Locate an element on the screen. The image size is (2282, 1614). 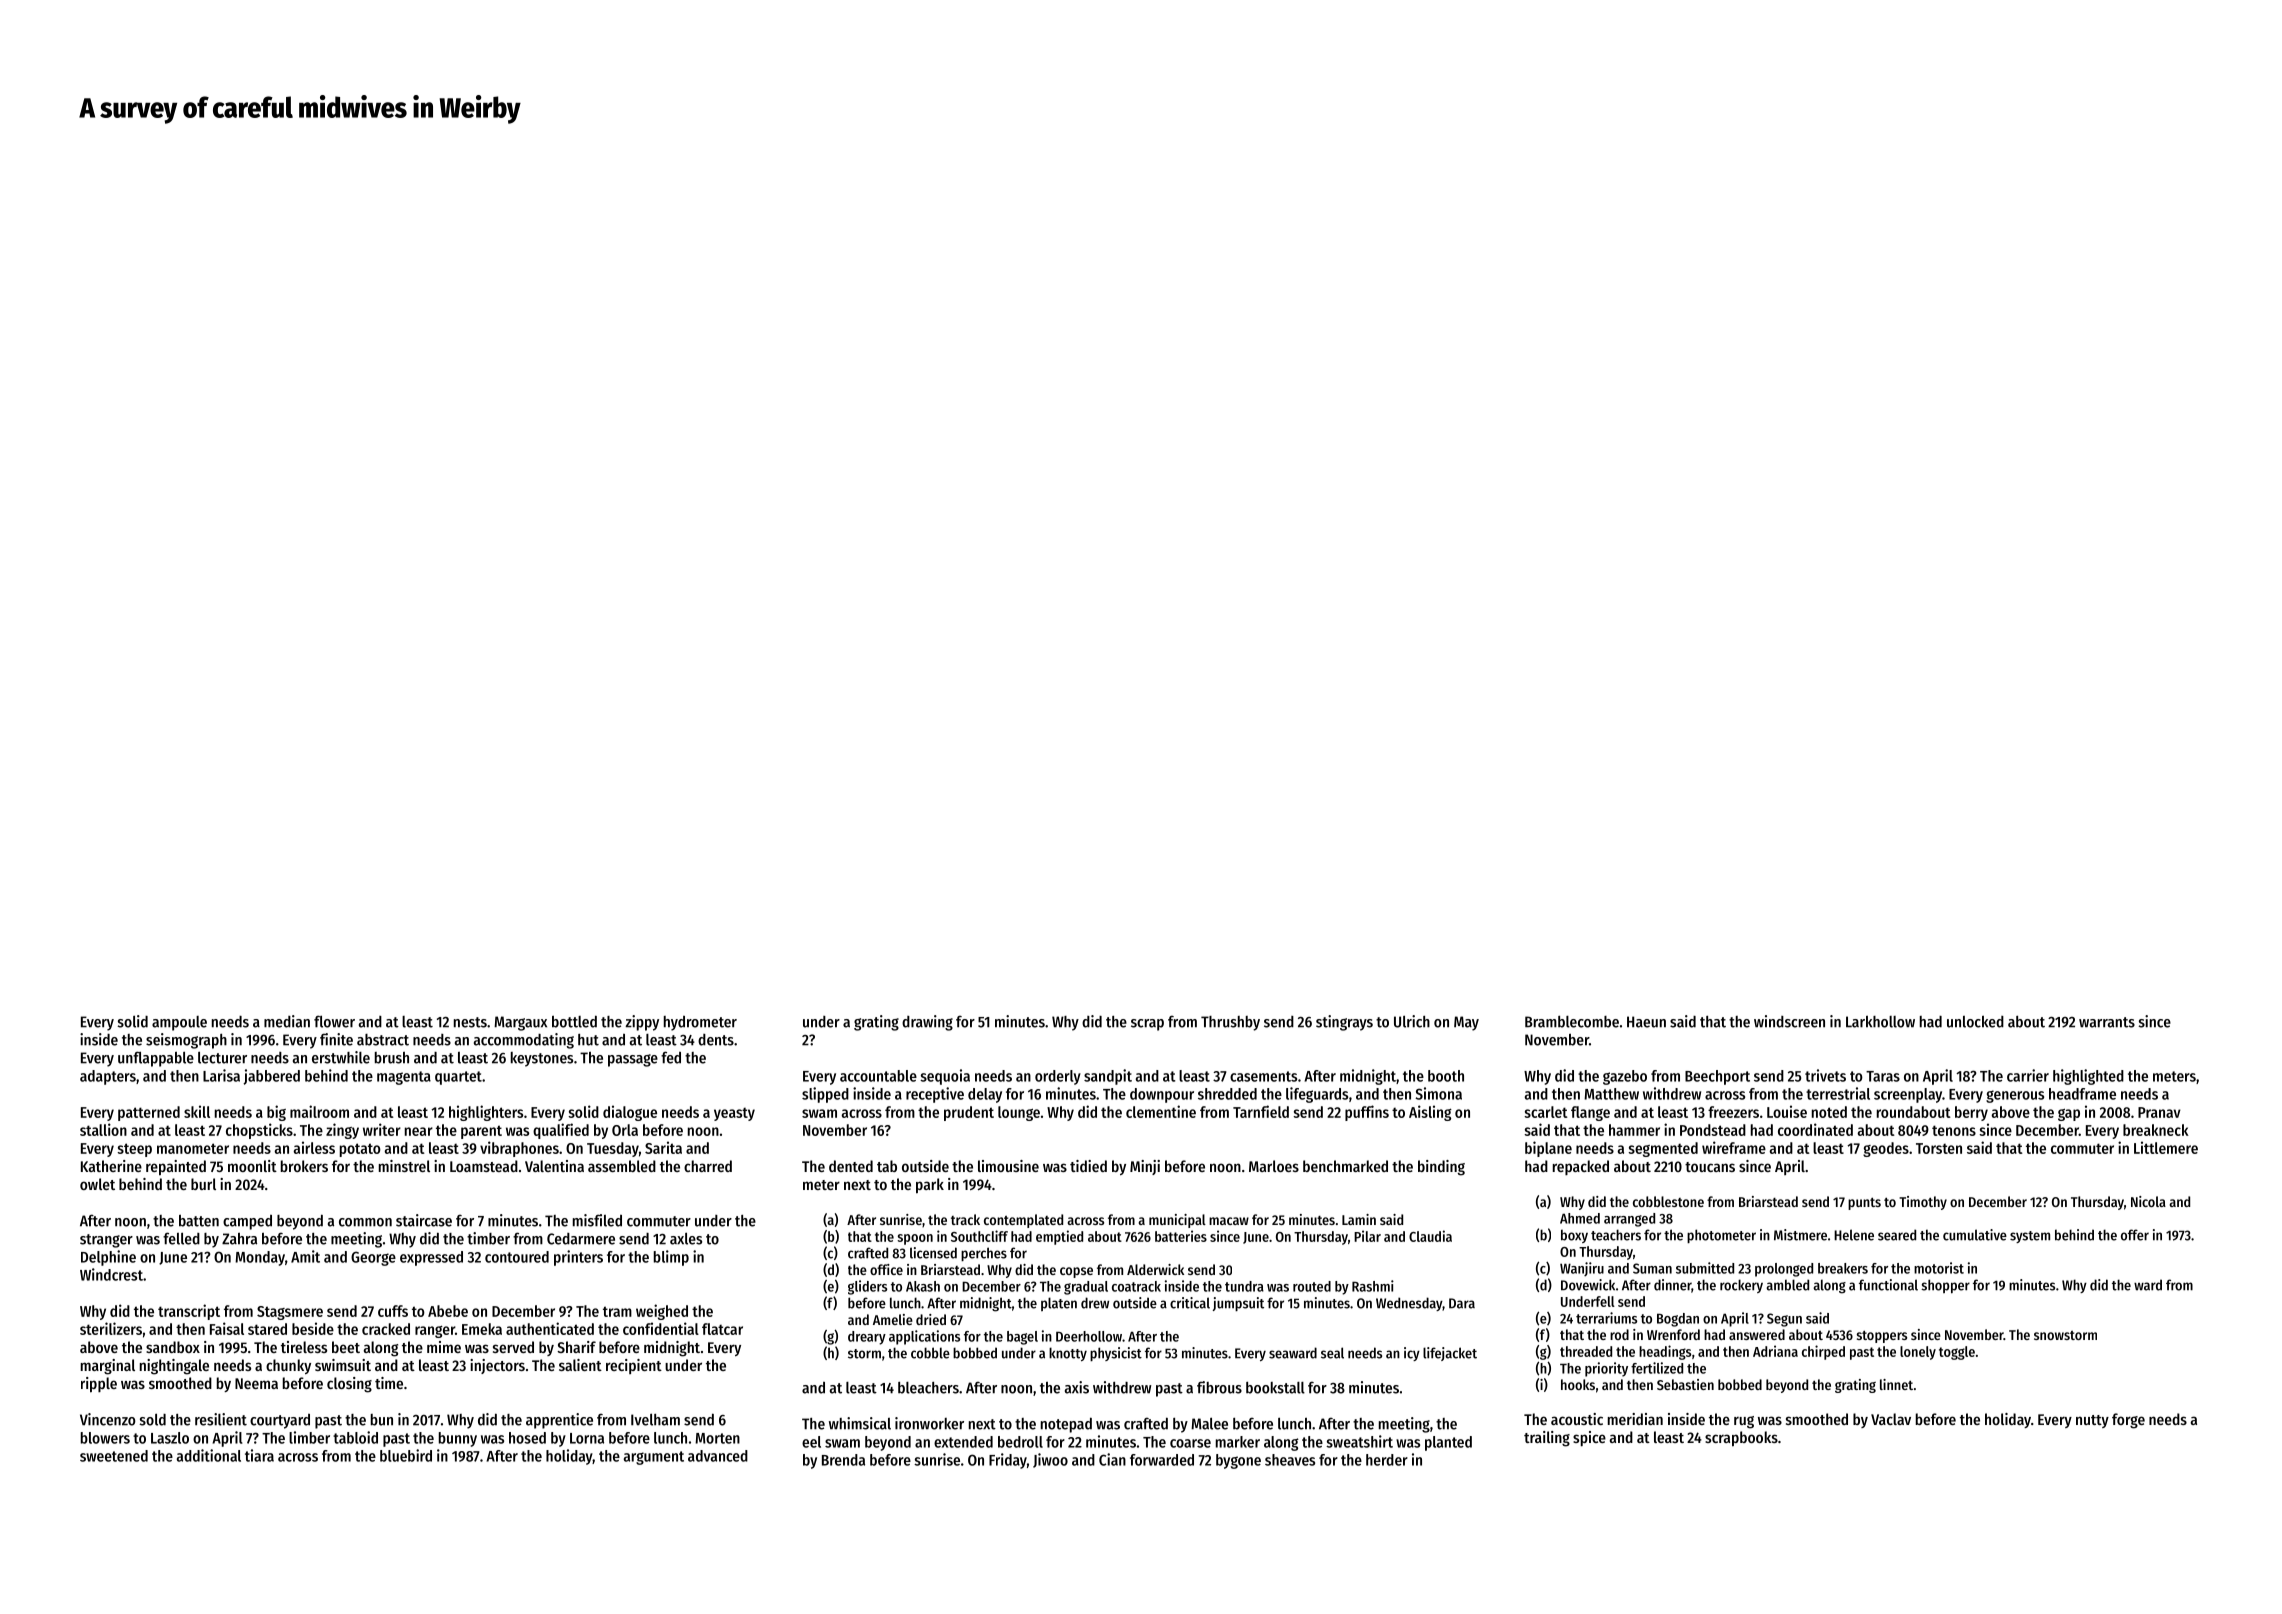
sweetened is located at coordinates (114, 1456).
